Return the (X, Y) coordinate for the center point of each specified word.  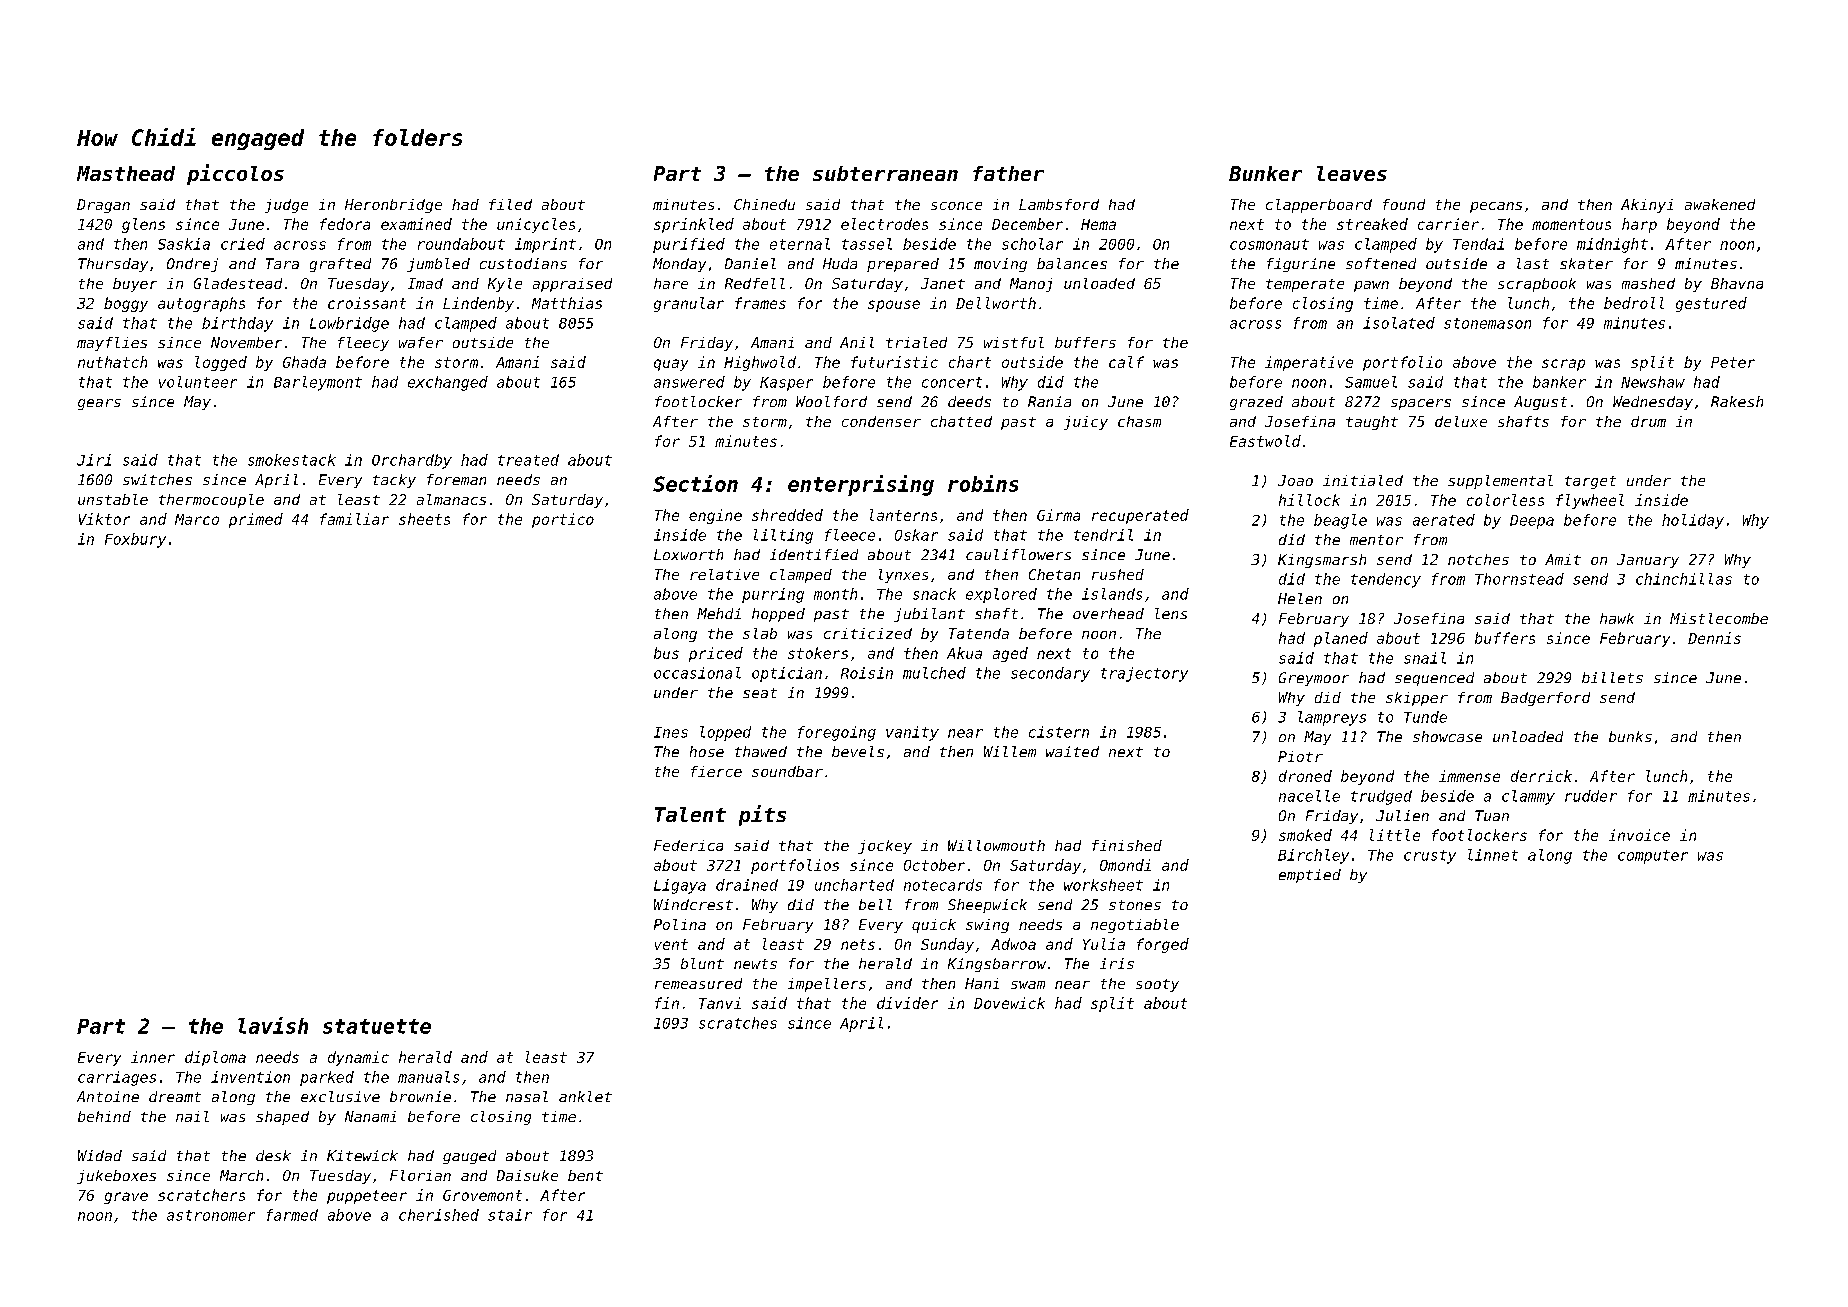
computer (1653, 857)
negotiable (1135, 926)
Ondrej (192, 265)
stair (510, 1215)
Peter (1733, 362)
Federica (688, 845)
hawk (1617, 618)
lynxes (903, 576)
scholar (1032, 244)
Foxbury (135, 540)
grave (126, 1198)
